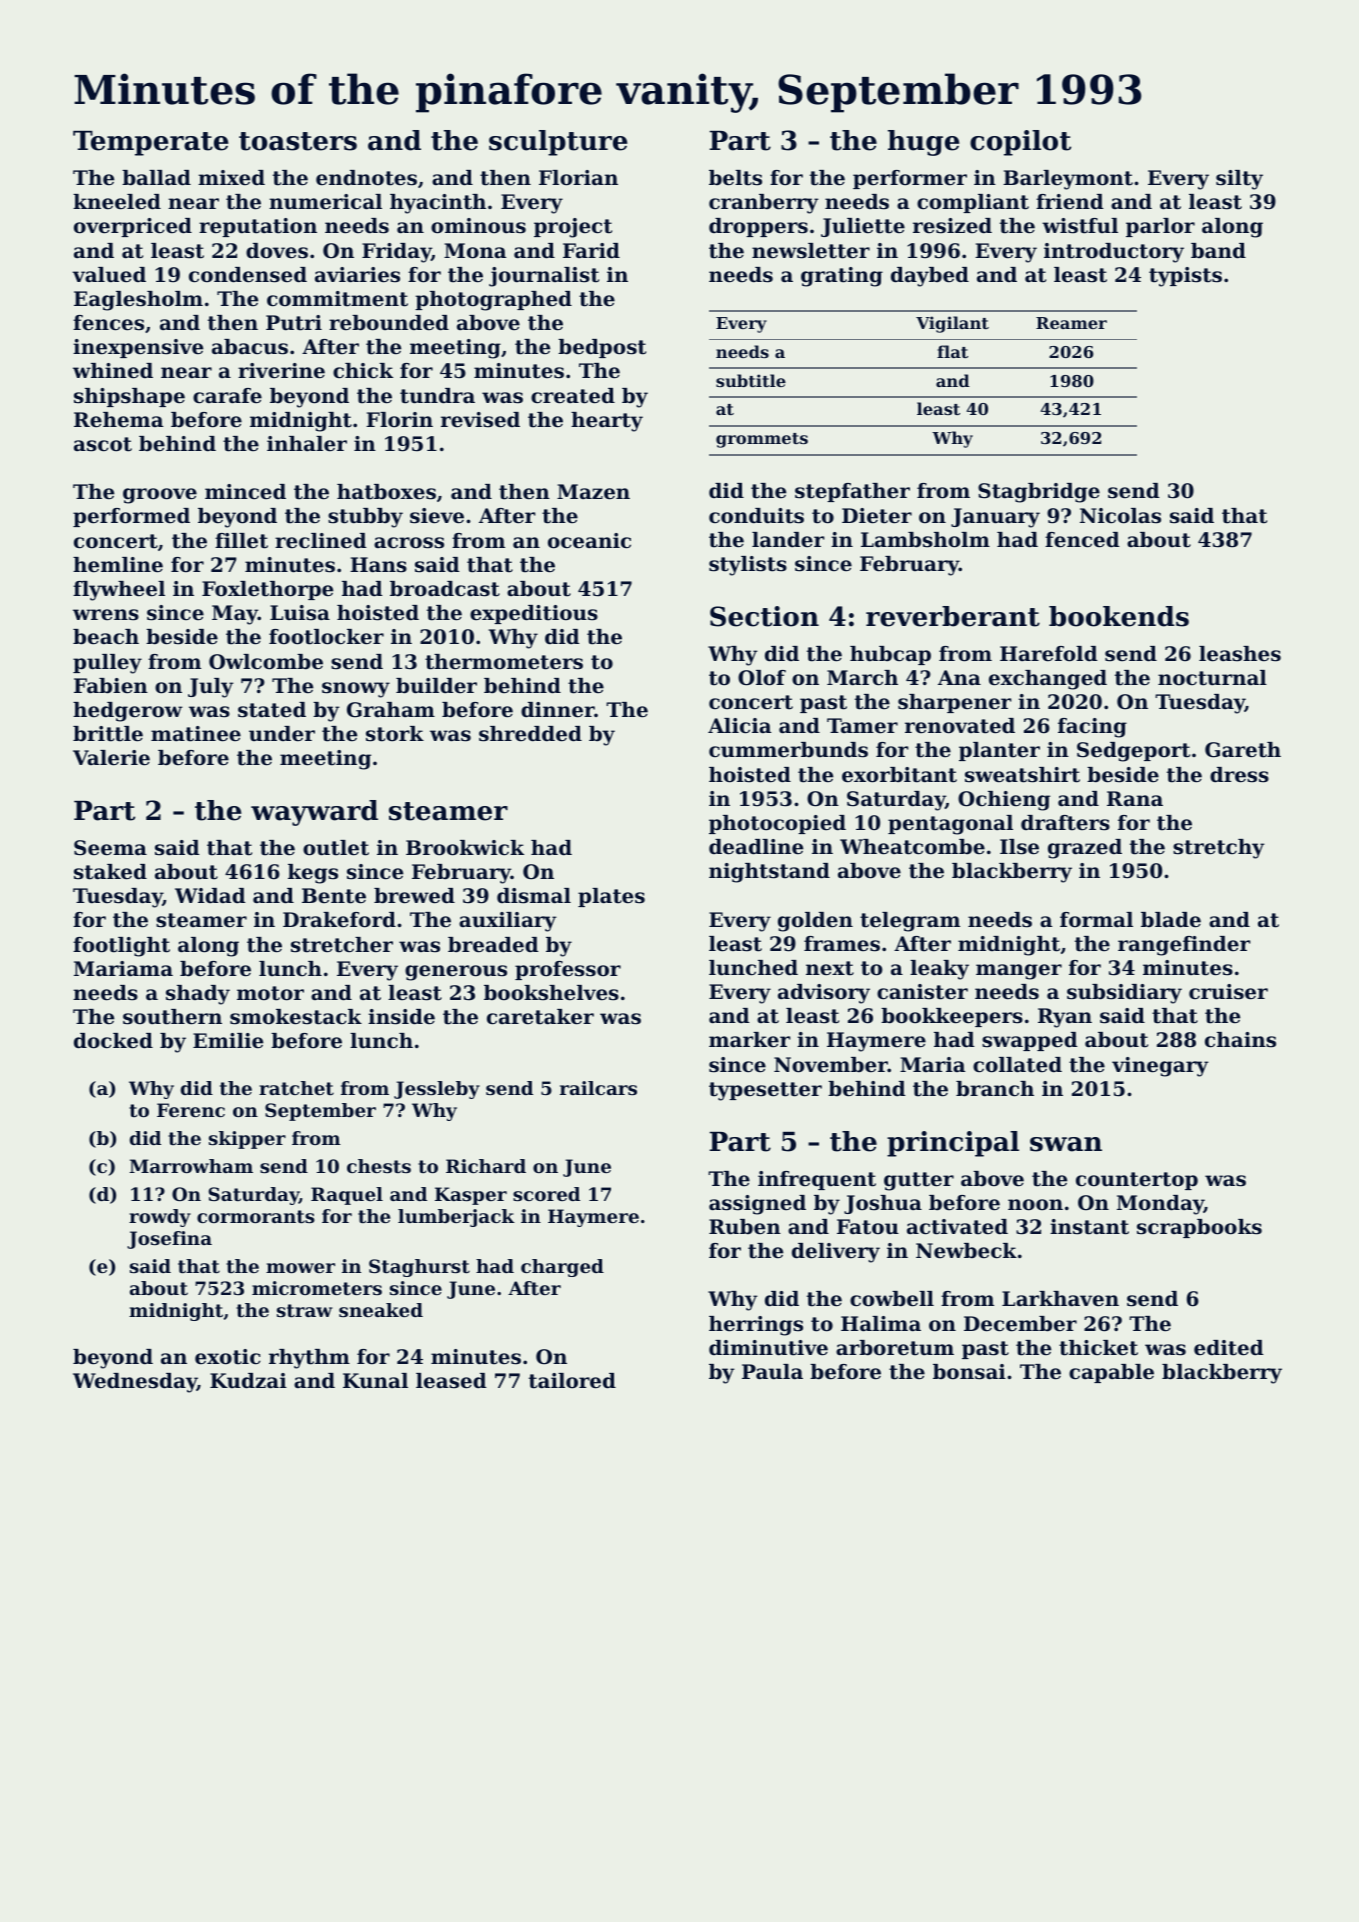 The image size is (1359, 1922). I want to click on copilot, so click(1020, 143).
